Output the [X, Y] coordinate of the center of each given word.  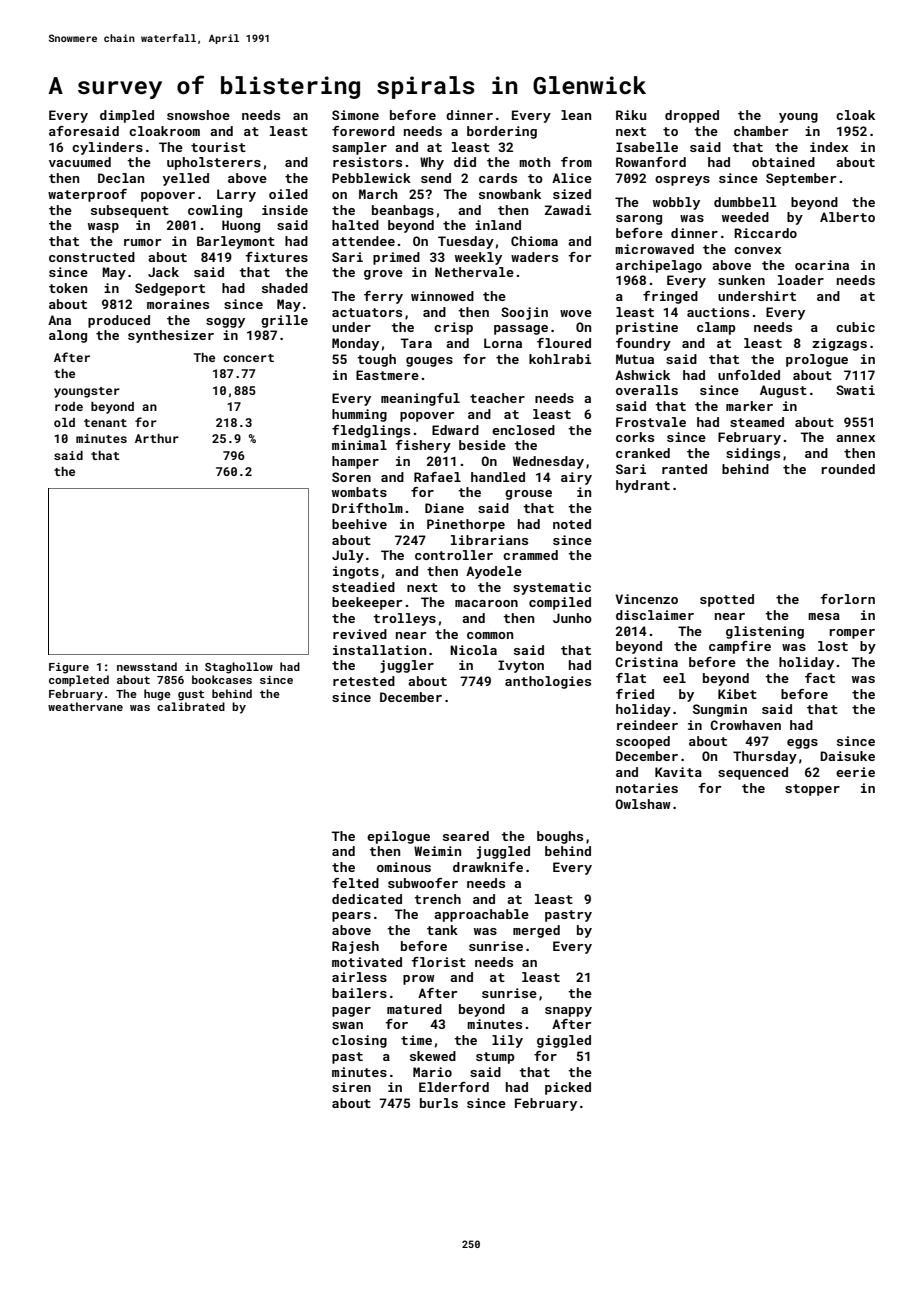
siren [351, 1087]
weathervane [85, 706]
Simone [355, 115]
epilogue [398, 837]
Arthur [157, 438]
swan [347, 1025]
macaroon [486, 603]
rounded [848, 469]
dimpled [127, 116]
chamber [761, 131]
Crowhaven [745, 725]
